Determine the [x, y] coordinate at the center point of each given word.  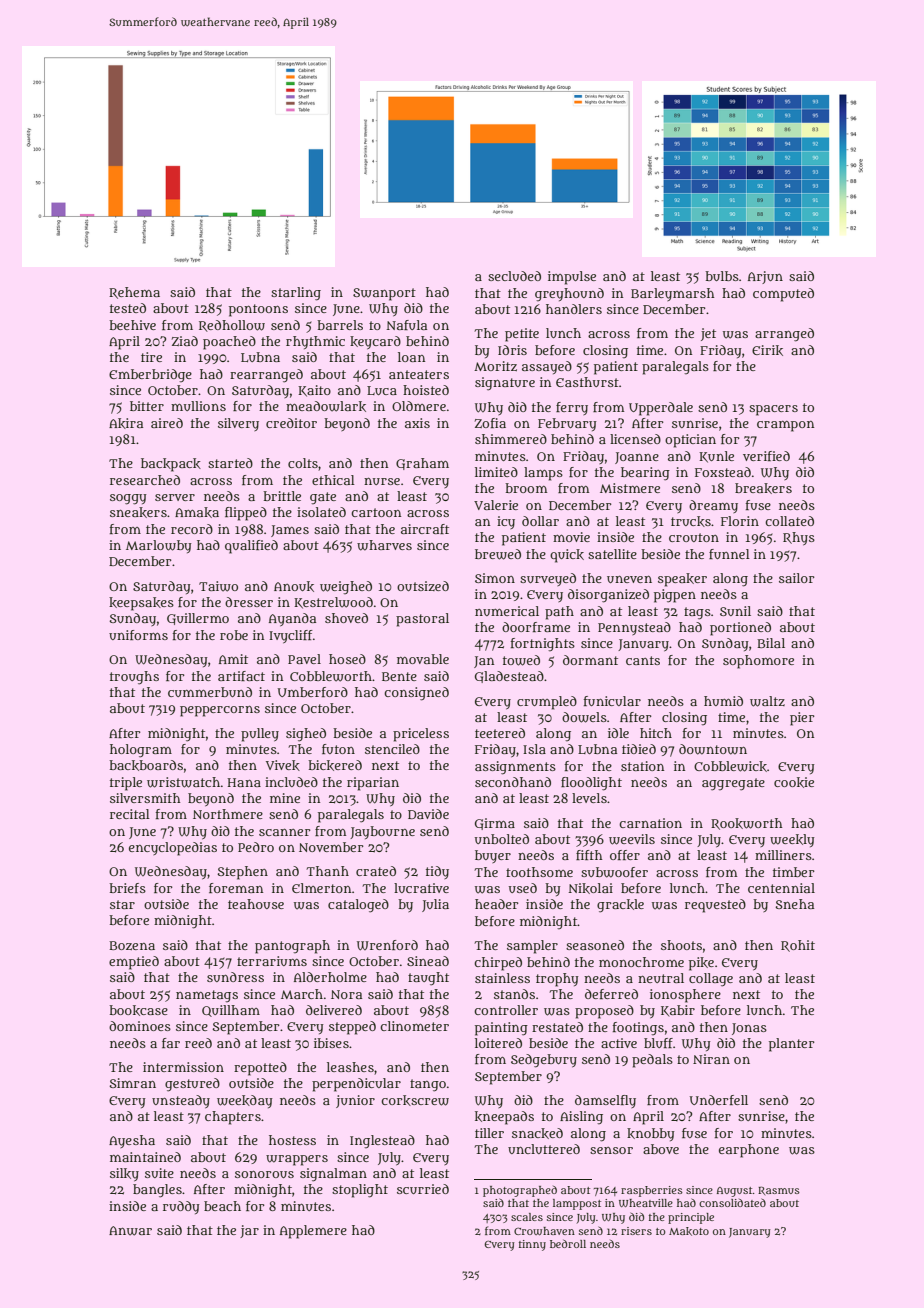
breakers [763, 488]
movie [571, 537]
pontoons [258, 310]
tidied [639, 749]
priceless [421, 735]
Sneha [794, 904]
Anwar [130, 1231]
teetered [500, 733]
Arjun [765, 277]
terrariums [272, 961]
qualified [251, 547]
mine [285, 798]
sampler [532, 947]
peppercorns [220, 711]
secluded [514, 276]
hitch [656, 733]
